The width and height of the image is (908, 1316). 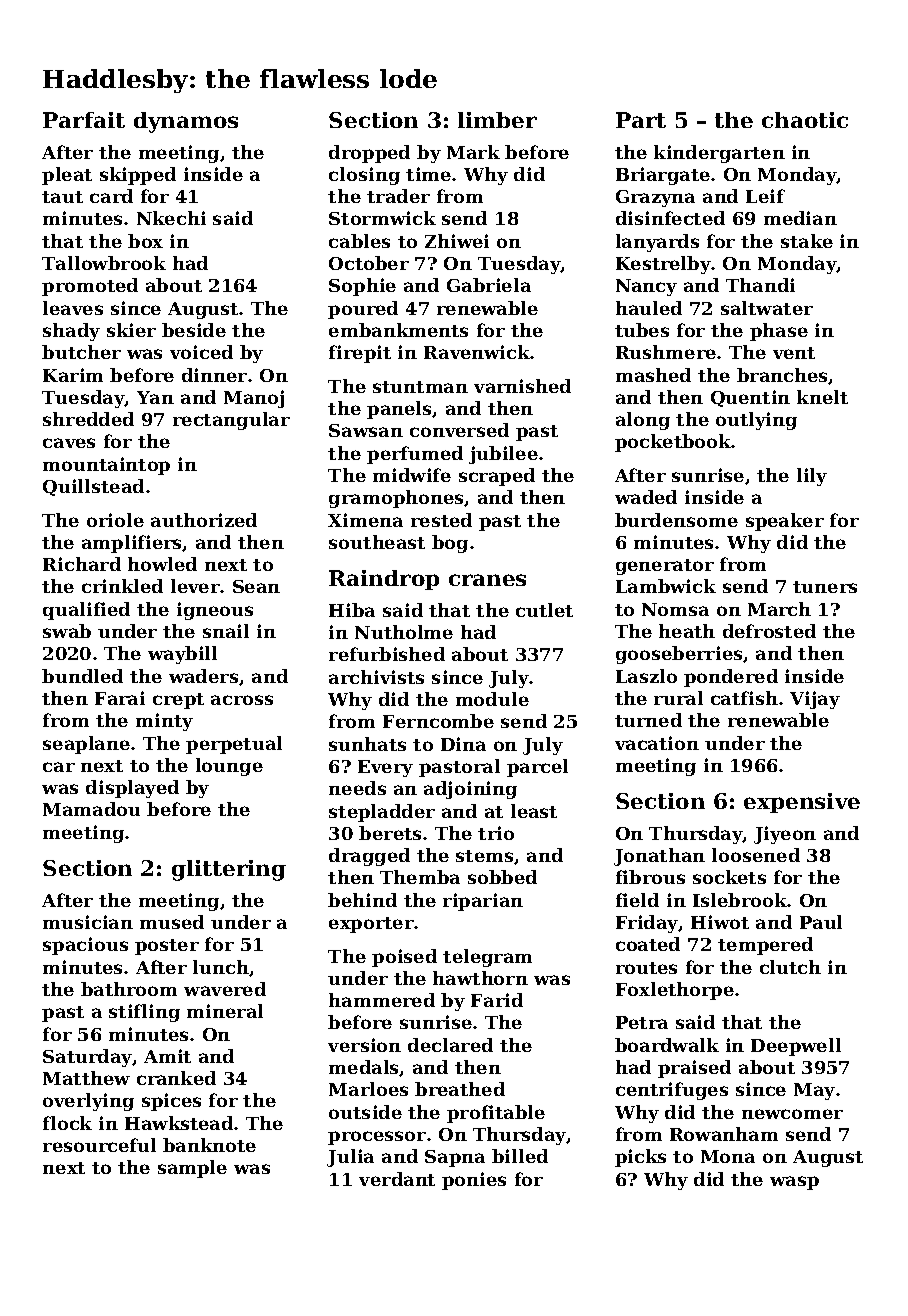 I want to click on verdant, so click(x=397, y=1179).
